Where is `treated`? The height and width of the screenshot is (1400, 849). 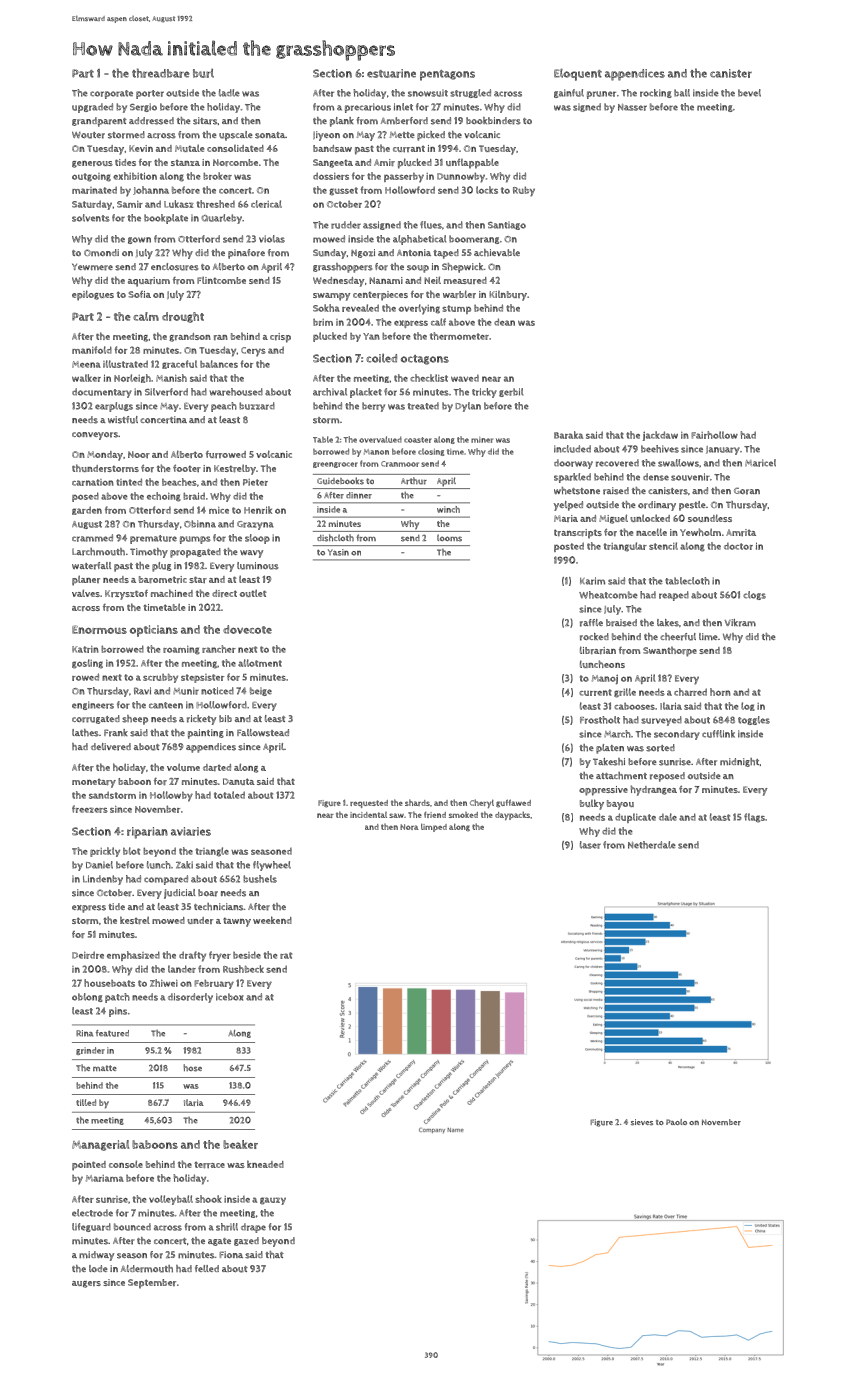 treated is located at coordinates (423, 406).
